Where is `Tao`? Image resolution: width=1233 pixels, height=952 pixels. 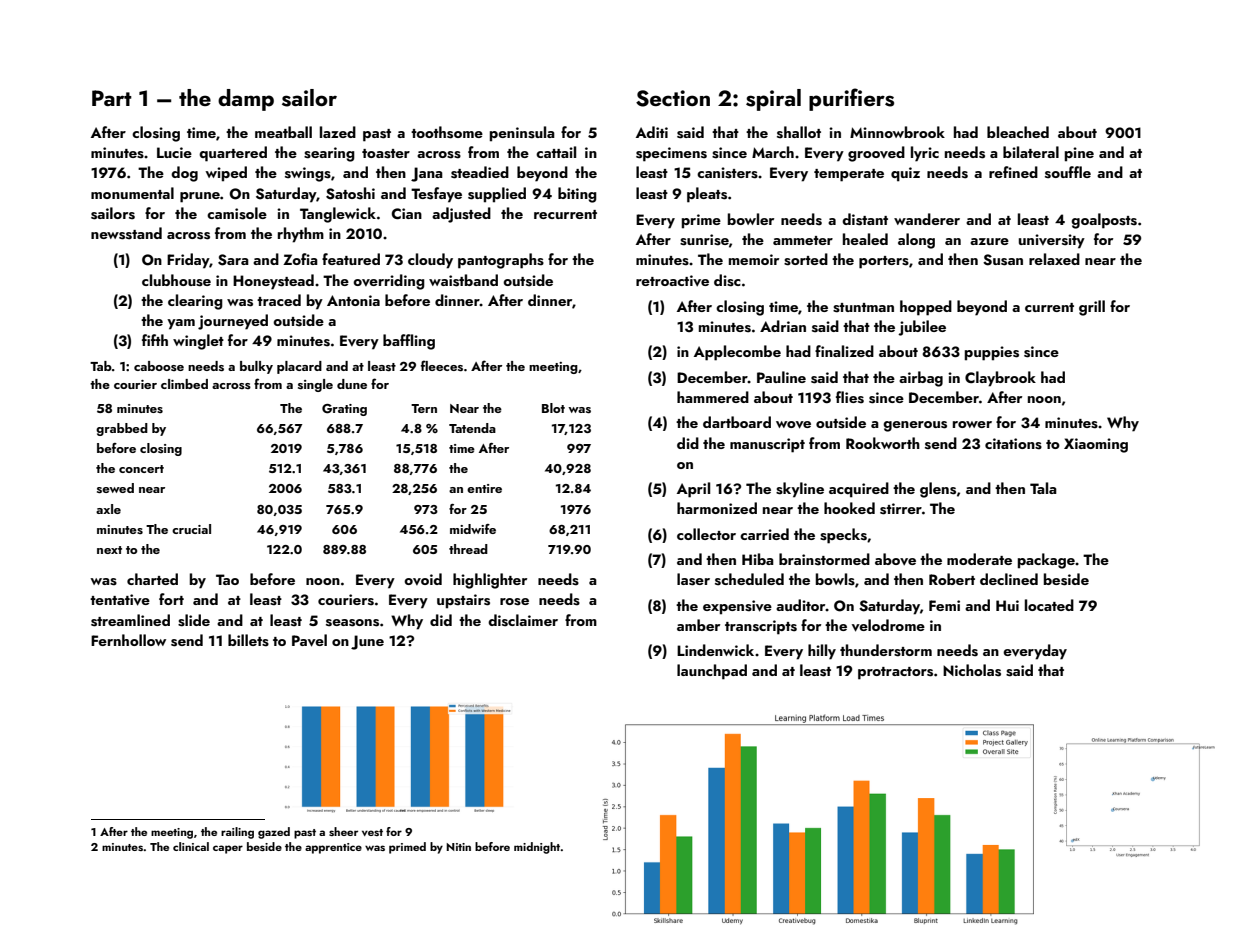 Tao is located at coordinates (227, 579).
